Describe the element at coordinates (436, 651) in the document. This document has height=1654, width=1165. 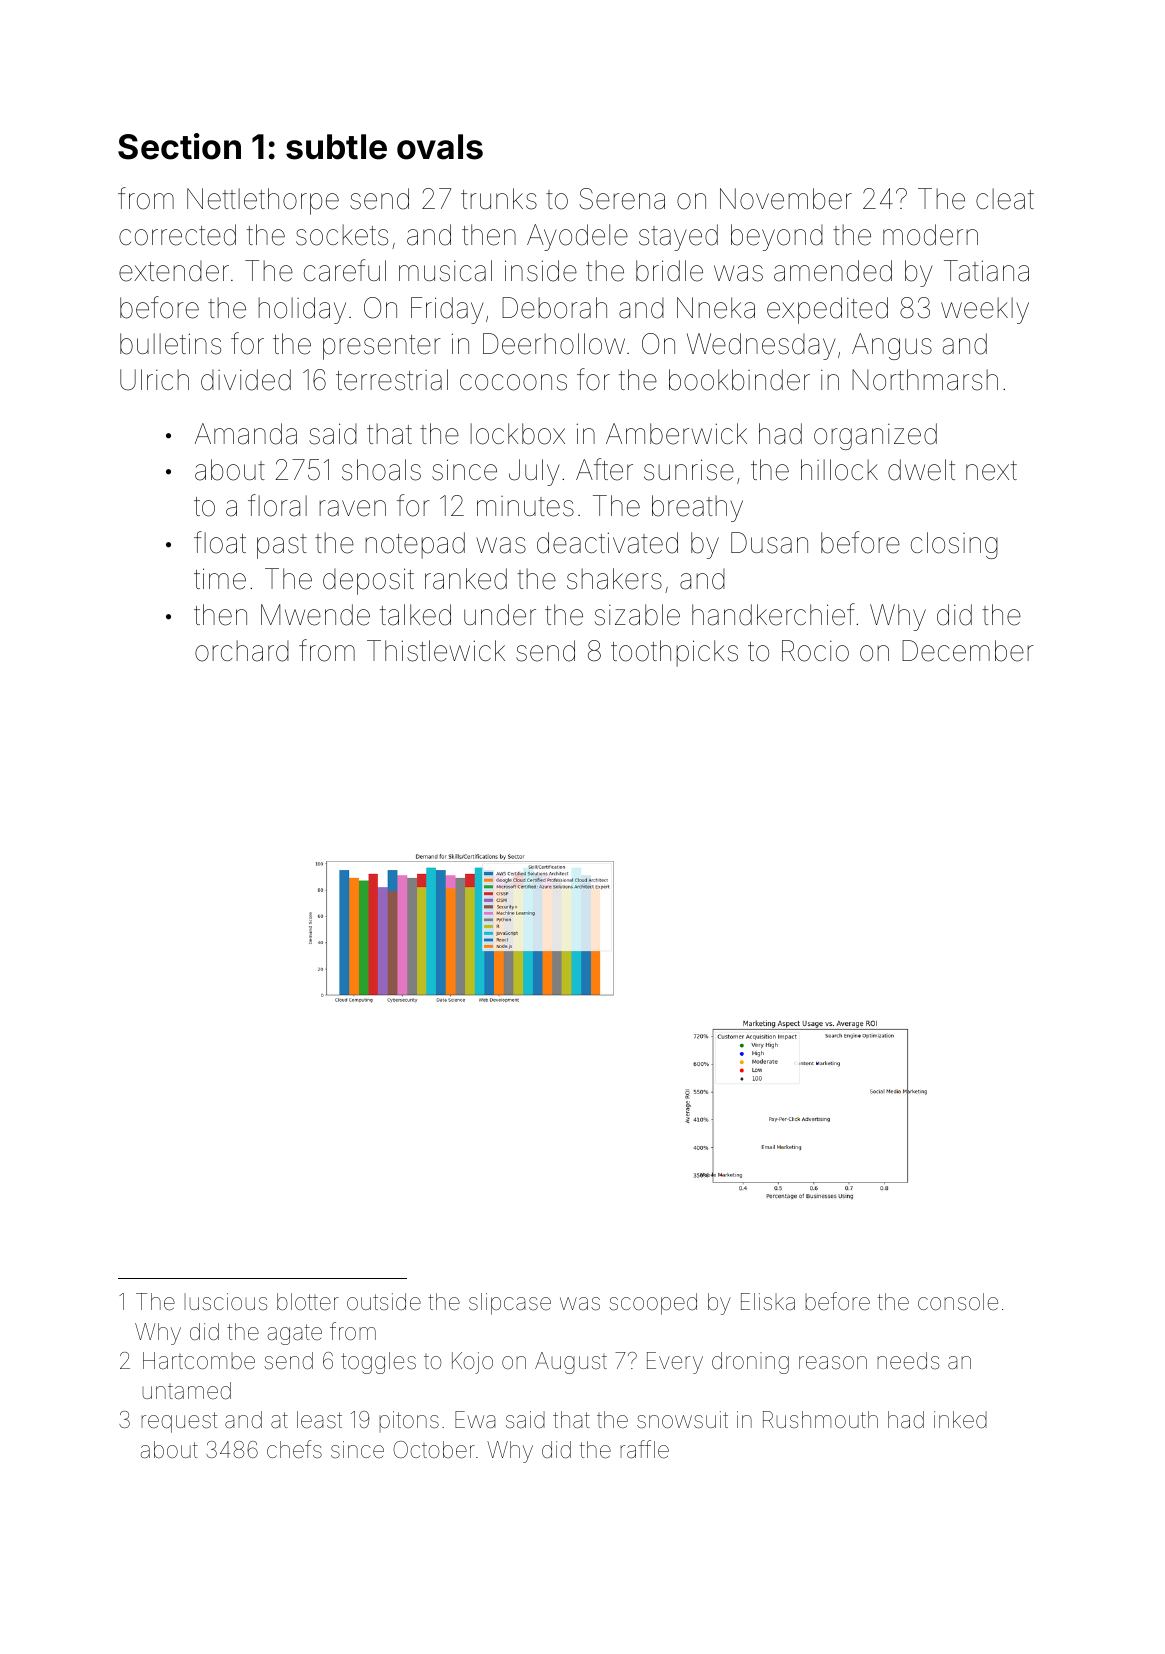
I see `Thistlewick` at that location.
